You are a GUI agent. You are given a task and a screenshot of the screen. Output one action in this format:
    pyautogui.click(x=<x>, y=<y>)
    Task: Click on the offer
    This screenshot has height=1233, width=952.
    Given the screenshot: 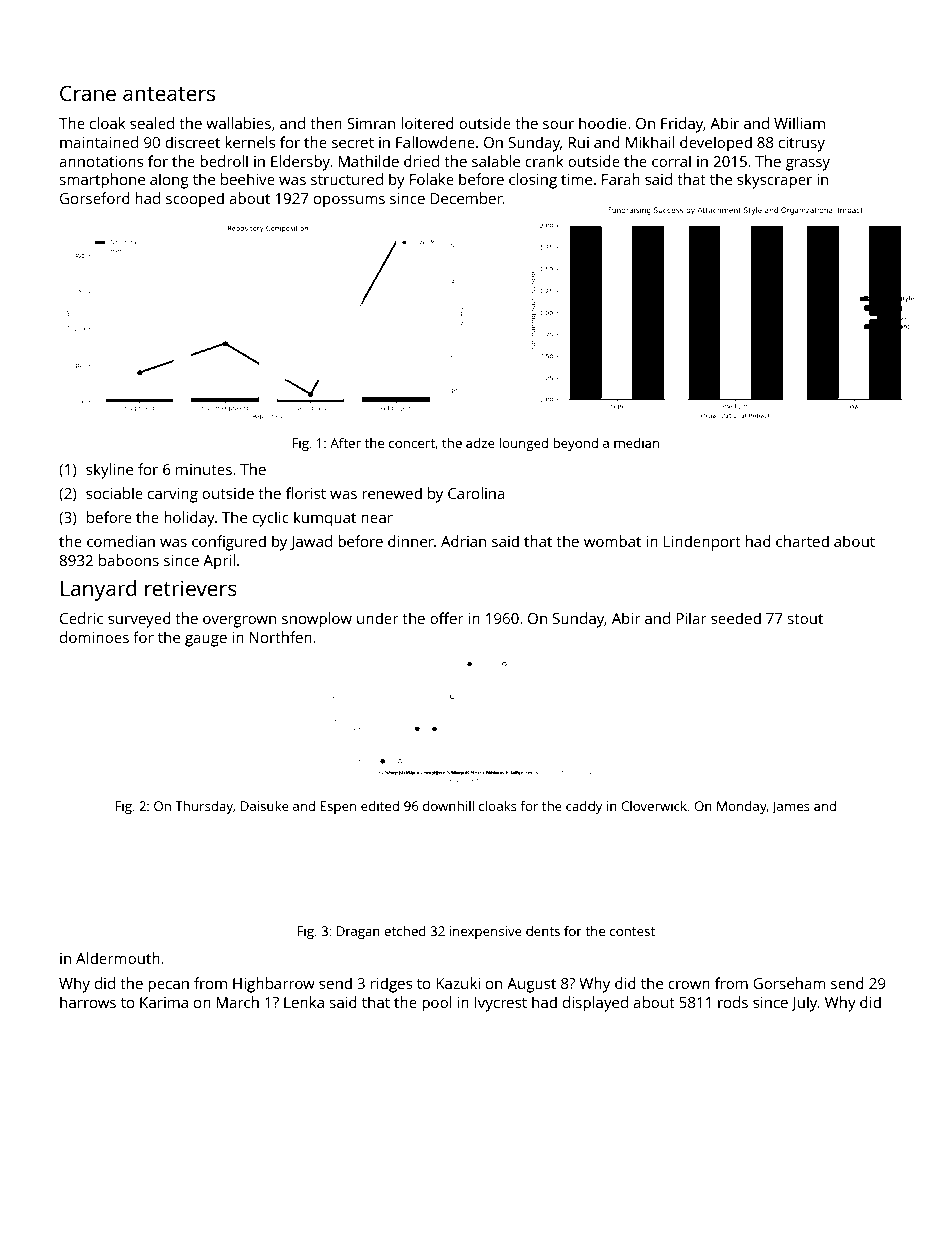 What is the action you would take?
    pyautogui.click(x=447, y=618)
